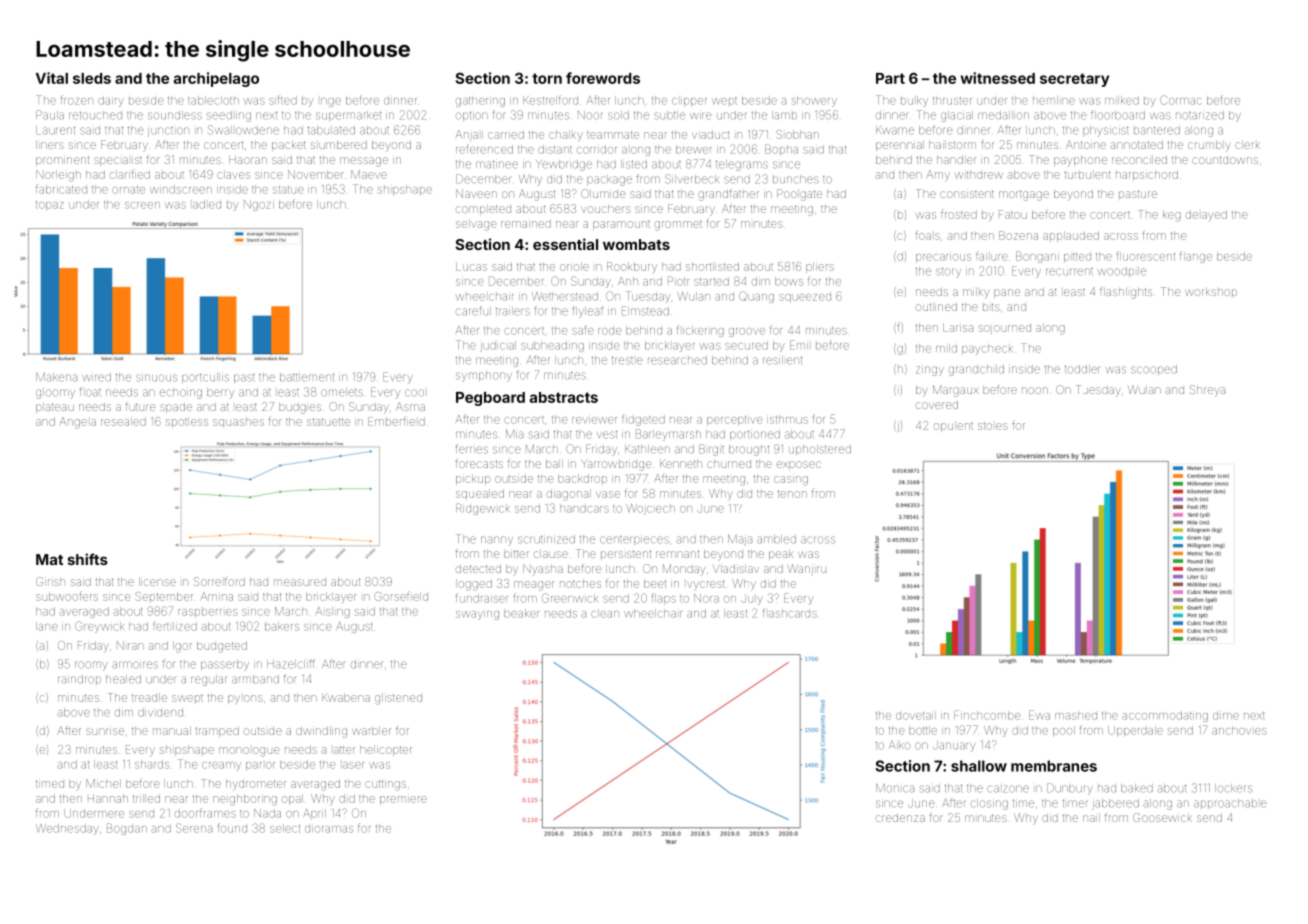  Describe the element at coordinates (647, 449) in the page. I see `Kathleen` at that location.
